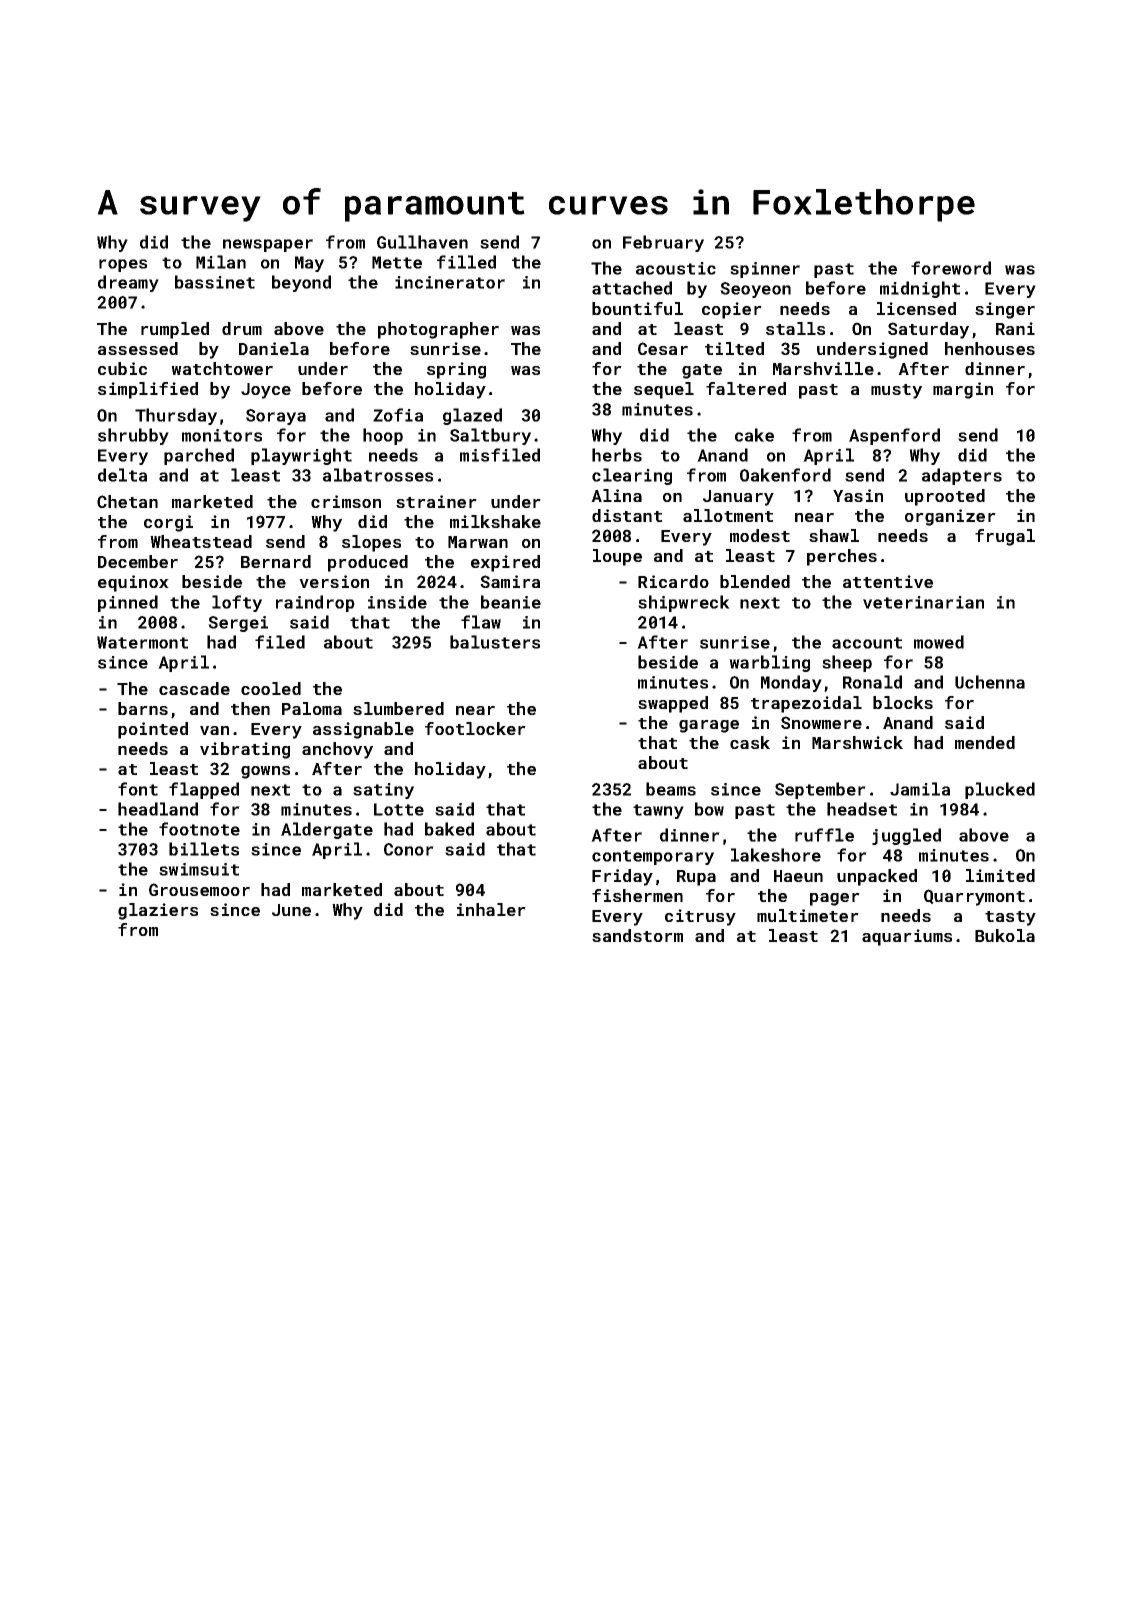 This screenshot has width=1133, height=1610. I want to click on Uchenna, so click(990, 682).
